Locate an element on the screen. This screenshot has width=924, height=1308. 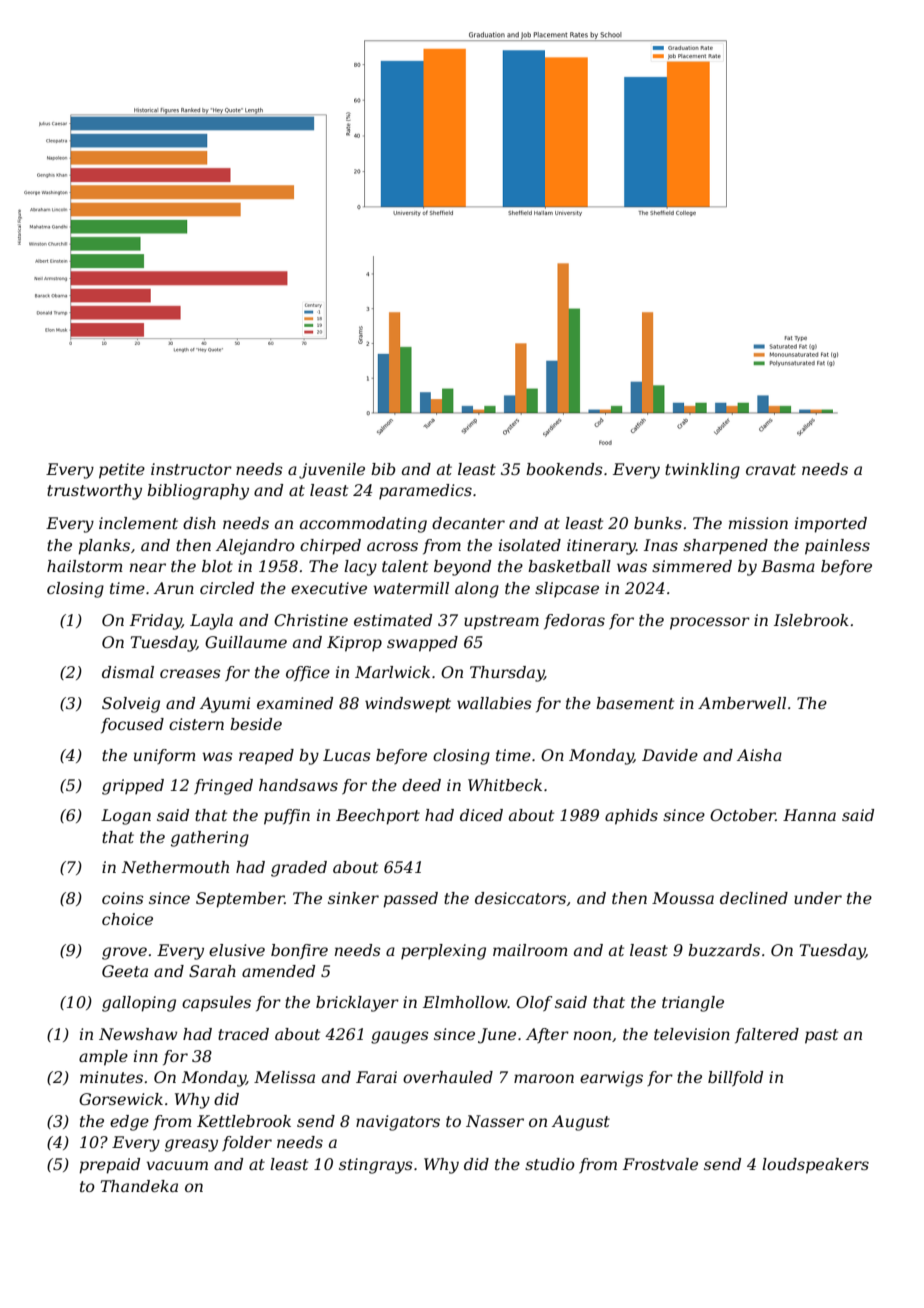
dismal is located at coordinates (128, 672).
